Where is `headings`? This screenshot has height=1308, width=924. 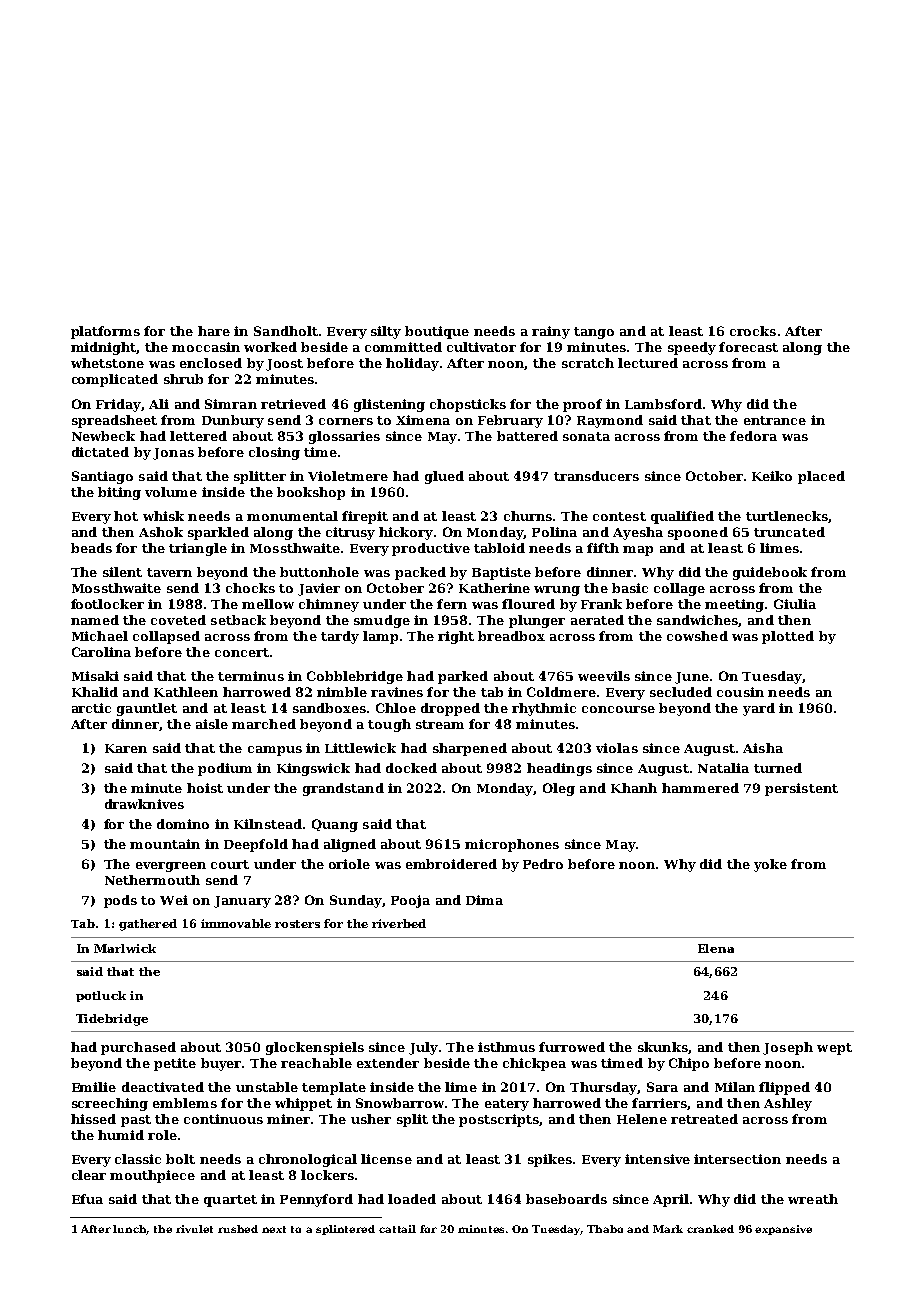
headings is located at coordinates (559, 769).
